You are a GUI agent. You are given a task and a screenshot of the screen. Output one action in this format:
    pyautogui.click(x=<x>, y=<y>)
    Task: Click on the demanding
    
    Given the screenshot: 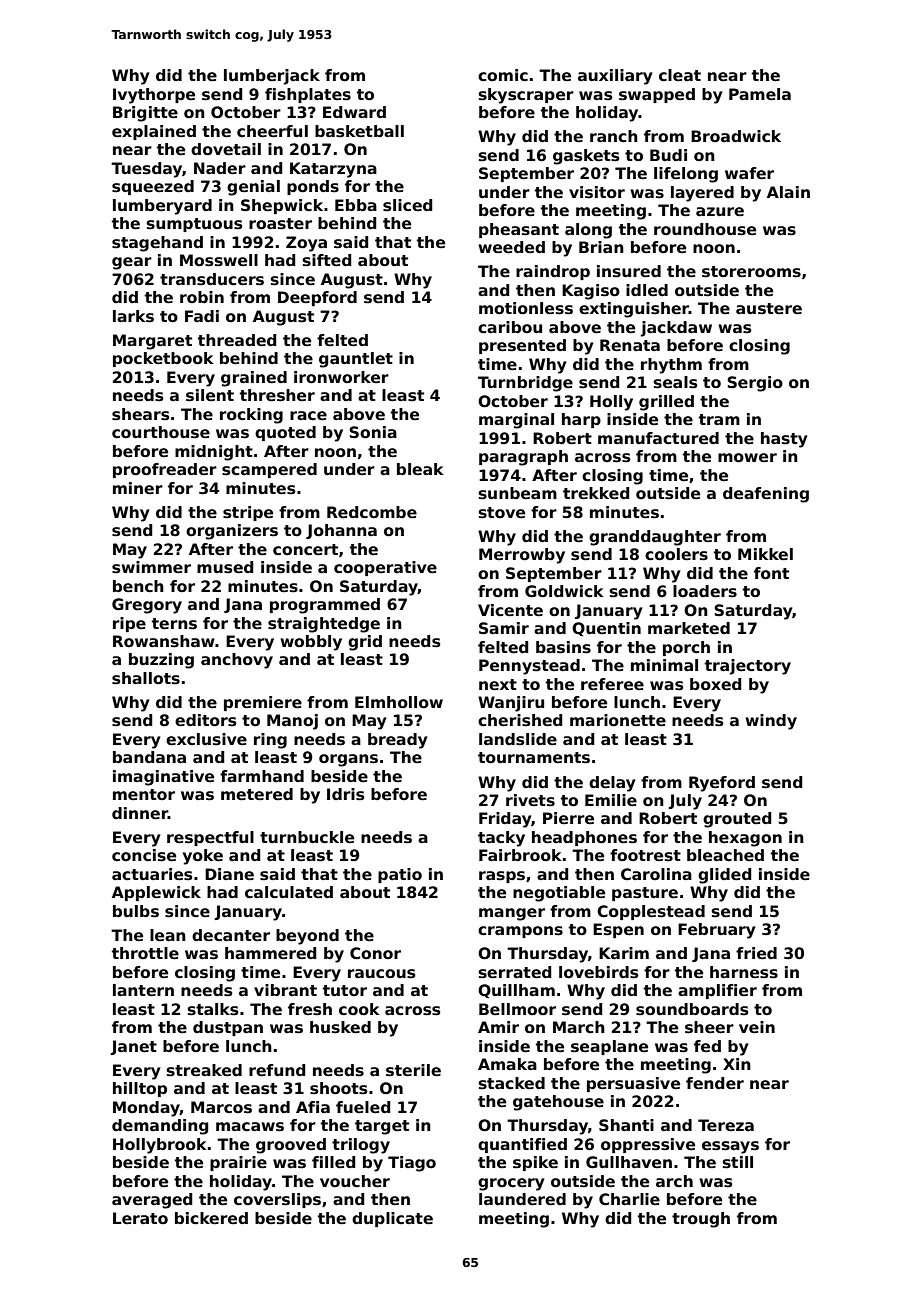 What is the action you would take?
    pyautogui.click(x=160, y=1127)
